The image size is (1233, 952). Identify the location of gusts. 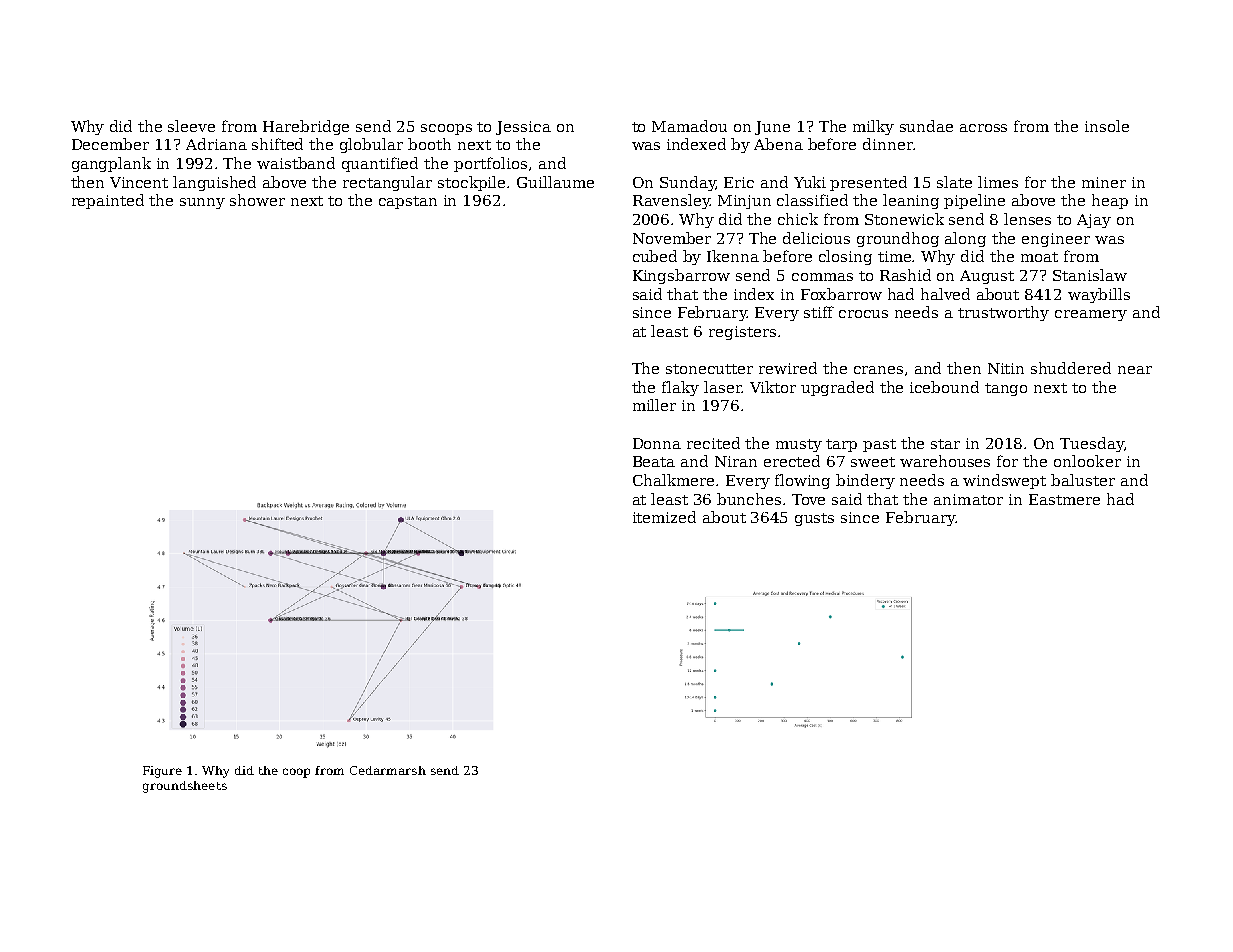
(814, 519).
